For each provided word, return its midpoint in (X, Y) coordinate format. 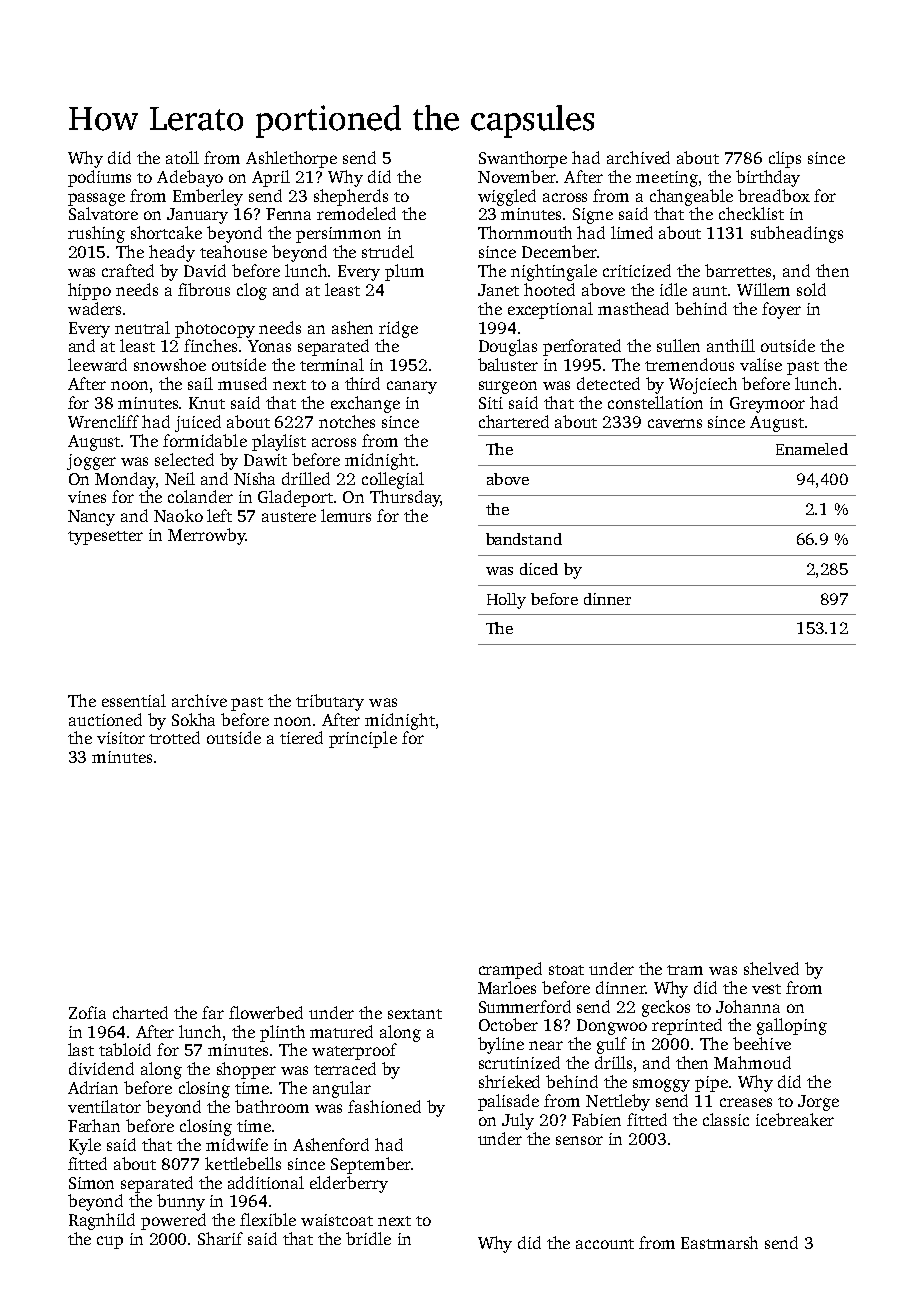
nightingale (554, 272)
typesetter (105, 538)
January (197, 216)
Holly (506, 601)
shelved (771, 968)
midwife (237, 1144)
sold (811, 289)
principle (363, 739)
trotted (174, 737)
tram (685, 970)
